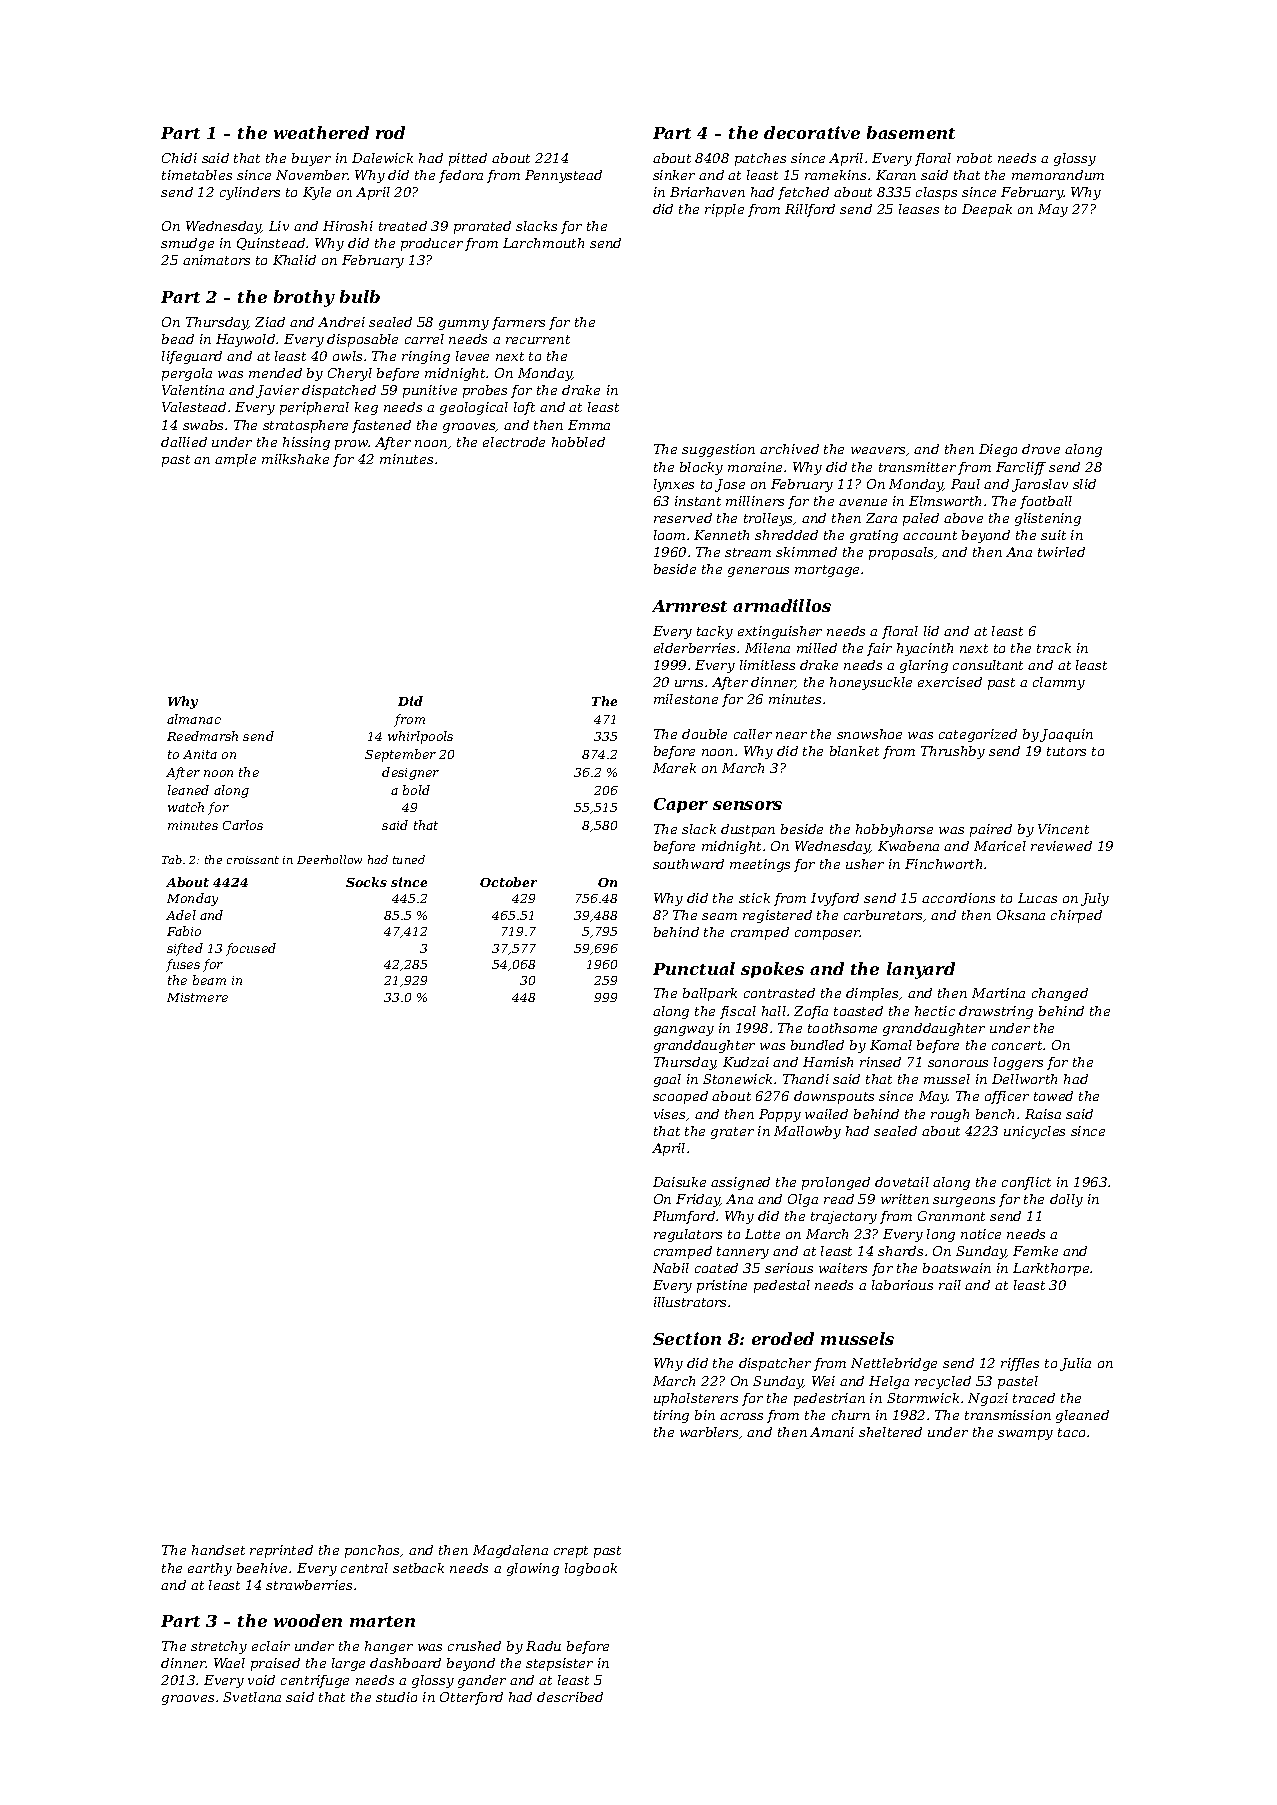 The width and height of the page is (1277, 1805). Describe the element at coordinates (294, 260) in the page. I see `Khalid` at that location.
